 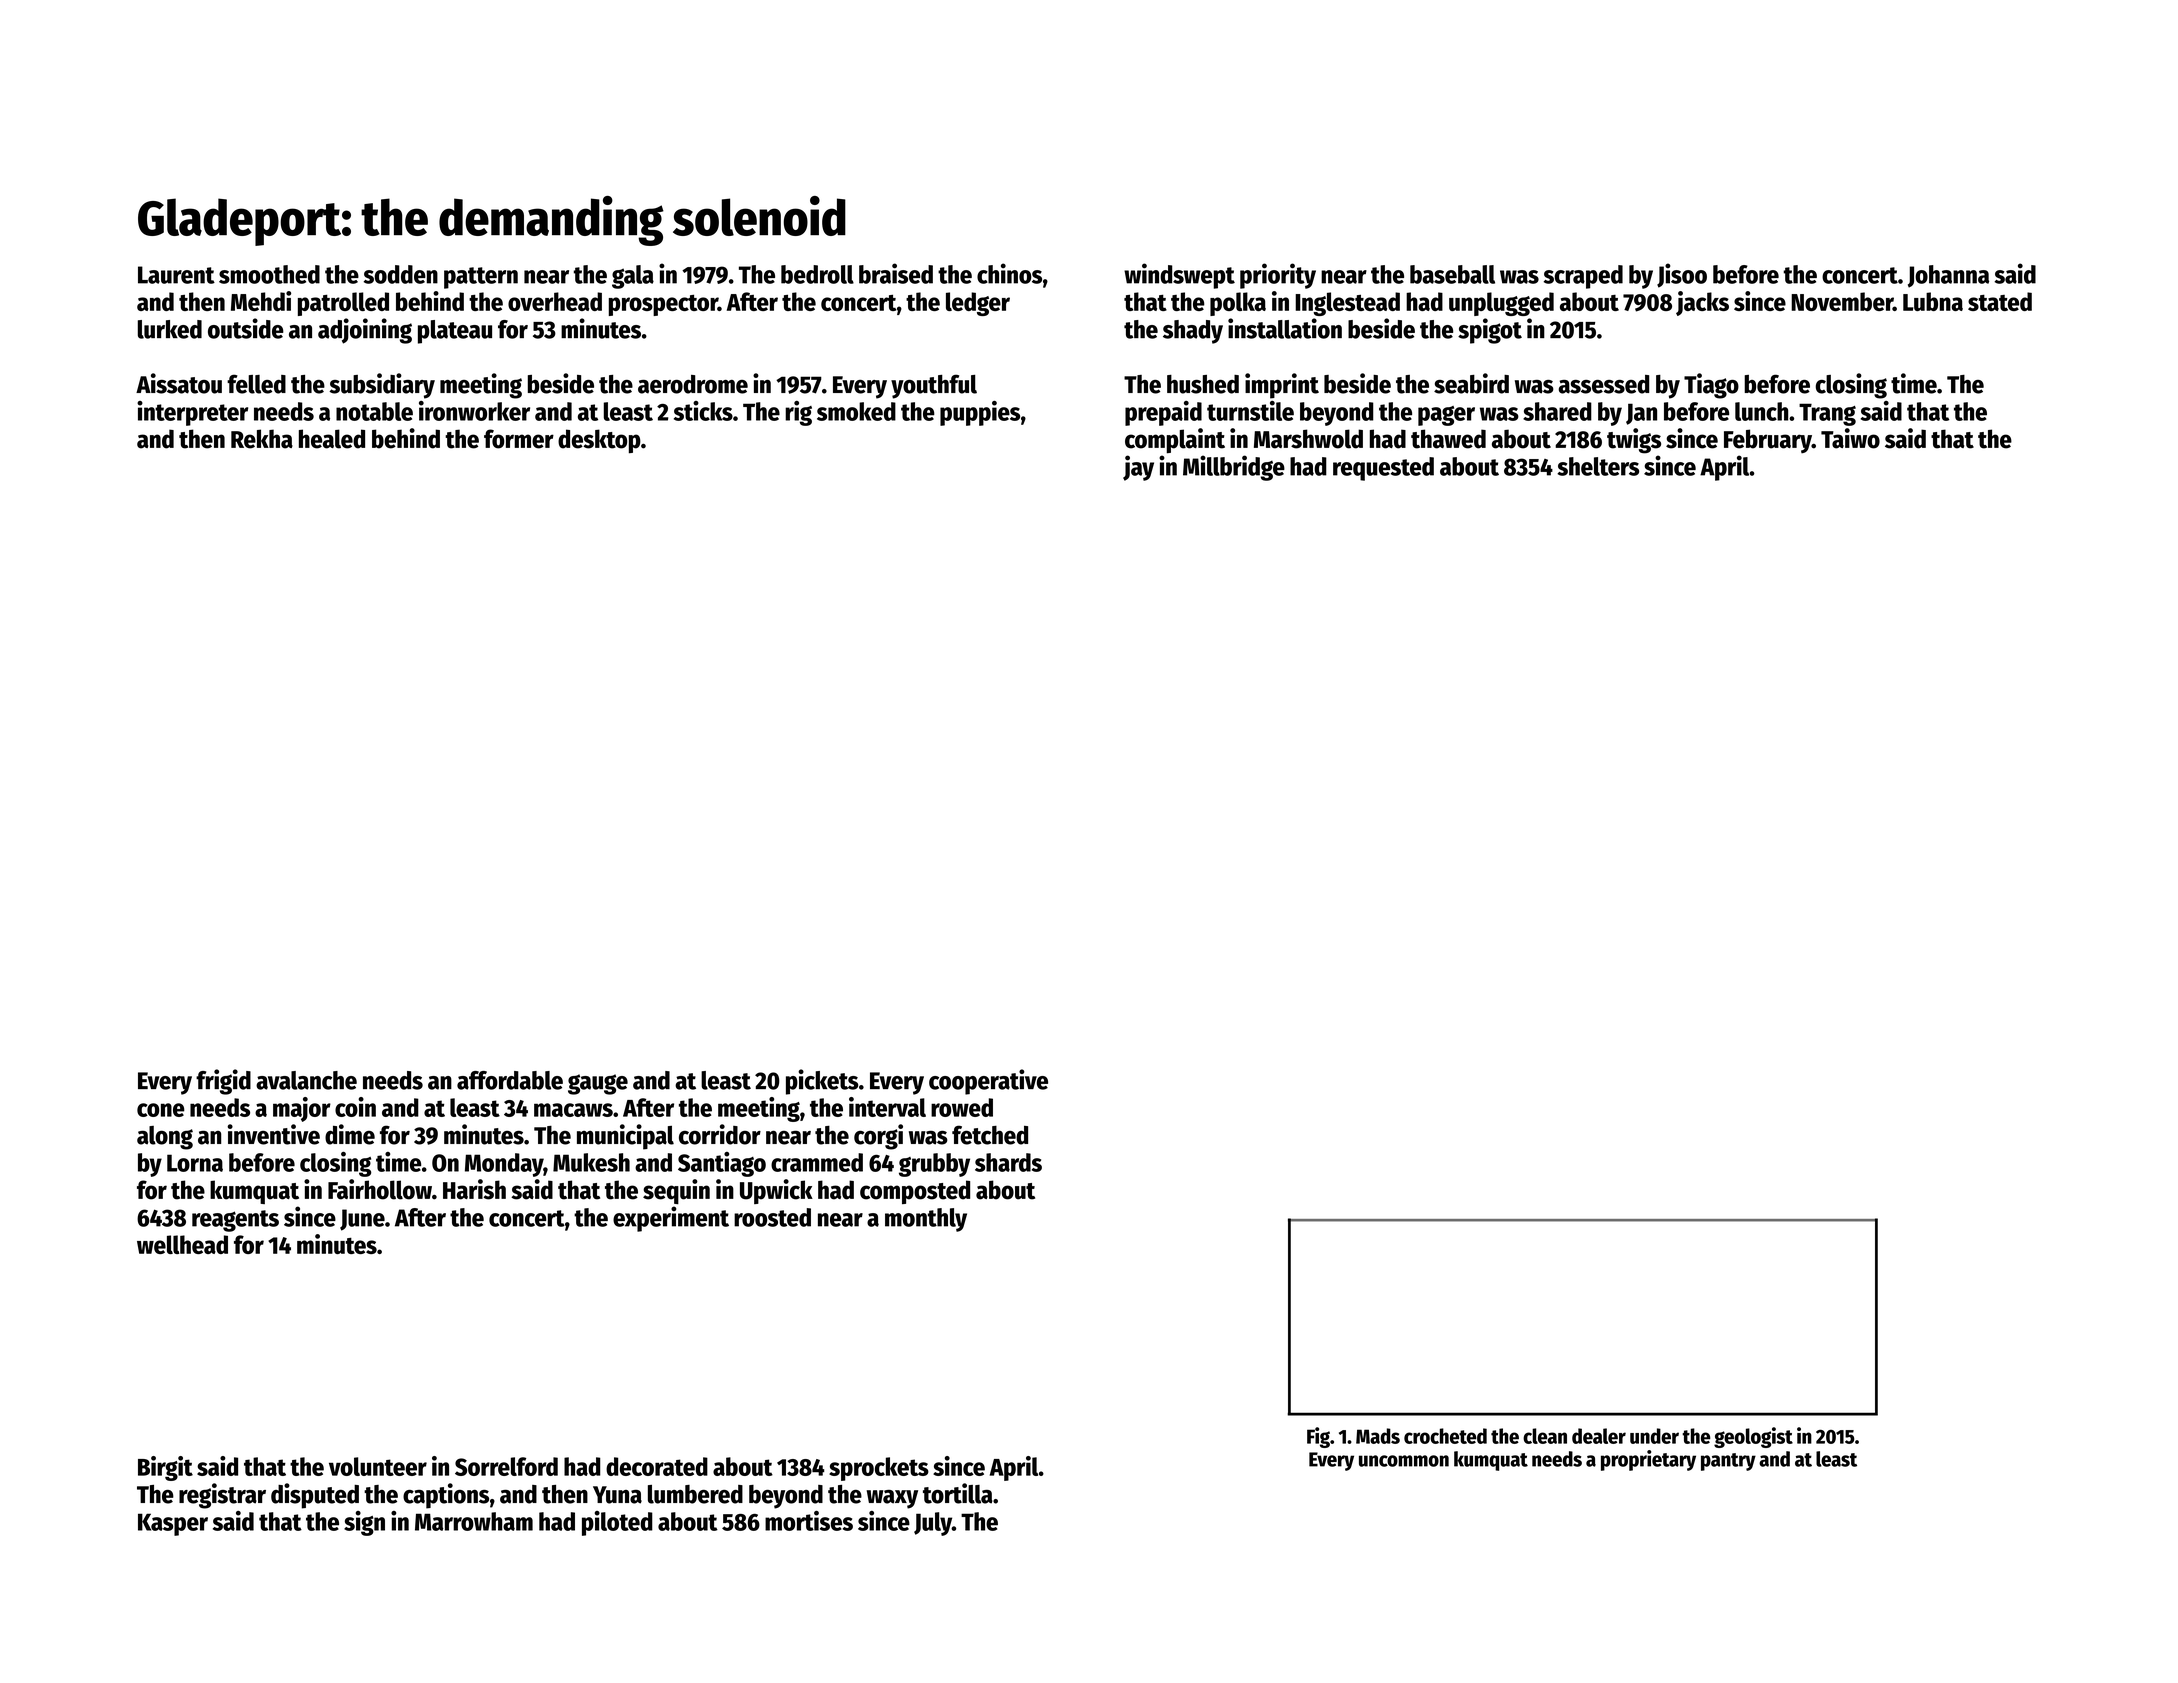 I want to click on avalanche, so click(x=306, y=1080).
